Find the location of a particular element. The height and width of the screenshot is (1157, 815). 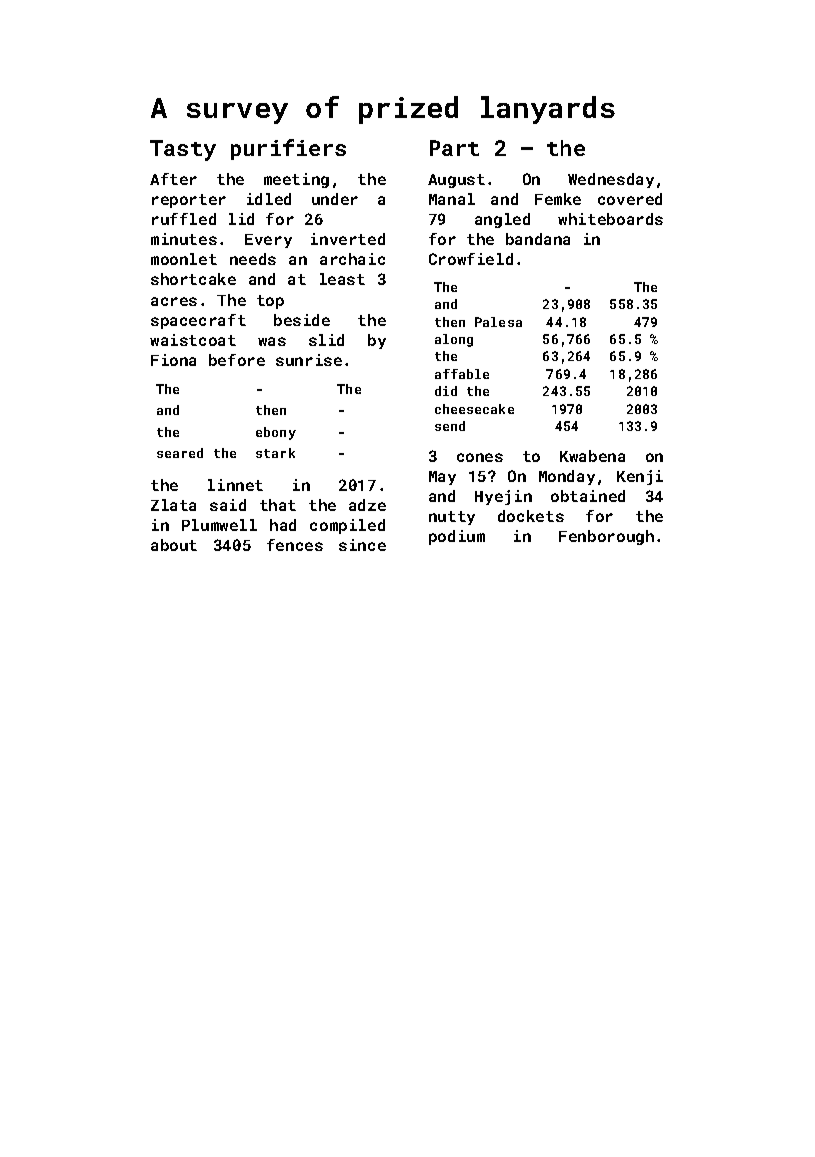

Part is located at coordinates (454, 148).
